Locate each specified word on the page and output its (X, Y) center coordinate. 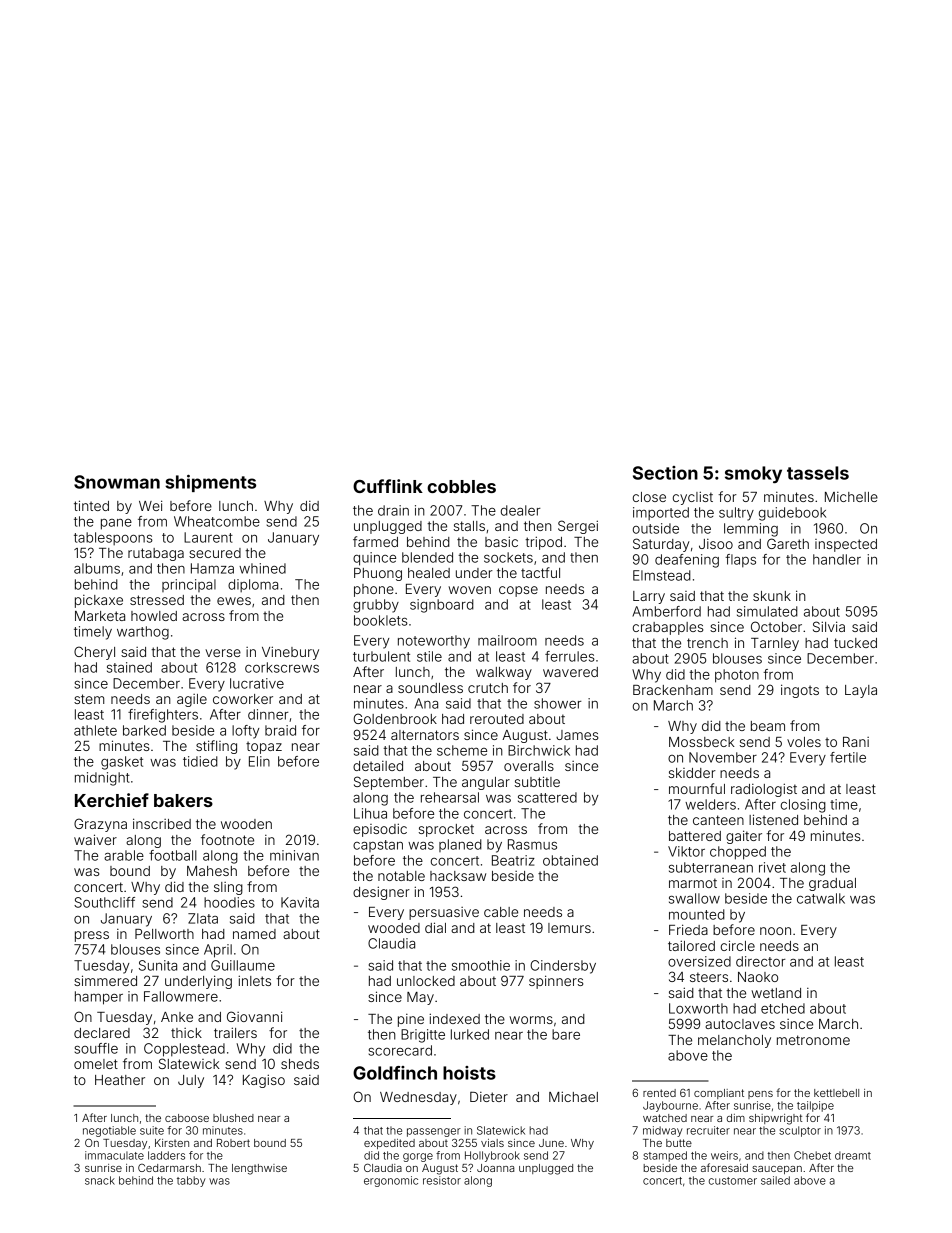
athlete (95, 730)
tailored (691, 945)
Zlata (203, 918)
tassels (818, 473)
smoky (753, 474)
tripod (543, 543)
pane (116, 524)
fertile (848, 757)
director (761, 961)
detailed (378, 766)
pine (411, 1020)
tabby (191, 1181)
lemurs (569, 928)
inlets (254, 980)
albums (97, 568)
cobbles (461, 486)
